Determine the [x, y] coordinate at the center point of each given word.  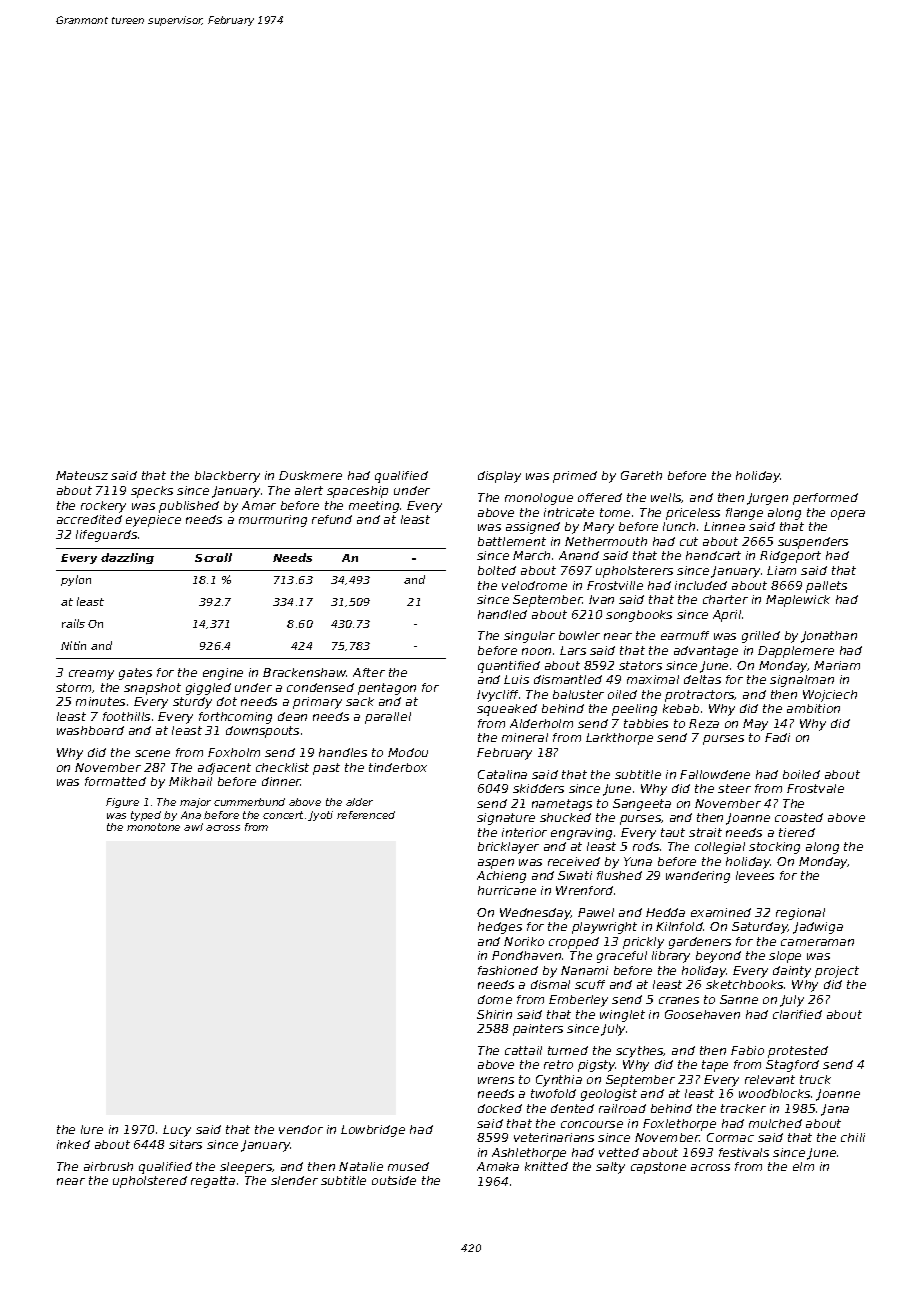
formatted [115, 781]
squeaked [507, 710]
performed [825, 499]
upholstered [150, 1182]
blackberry [227, 477]
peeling [634, 710]
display [499, 477]
